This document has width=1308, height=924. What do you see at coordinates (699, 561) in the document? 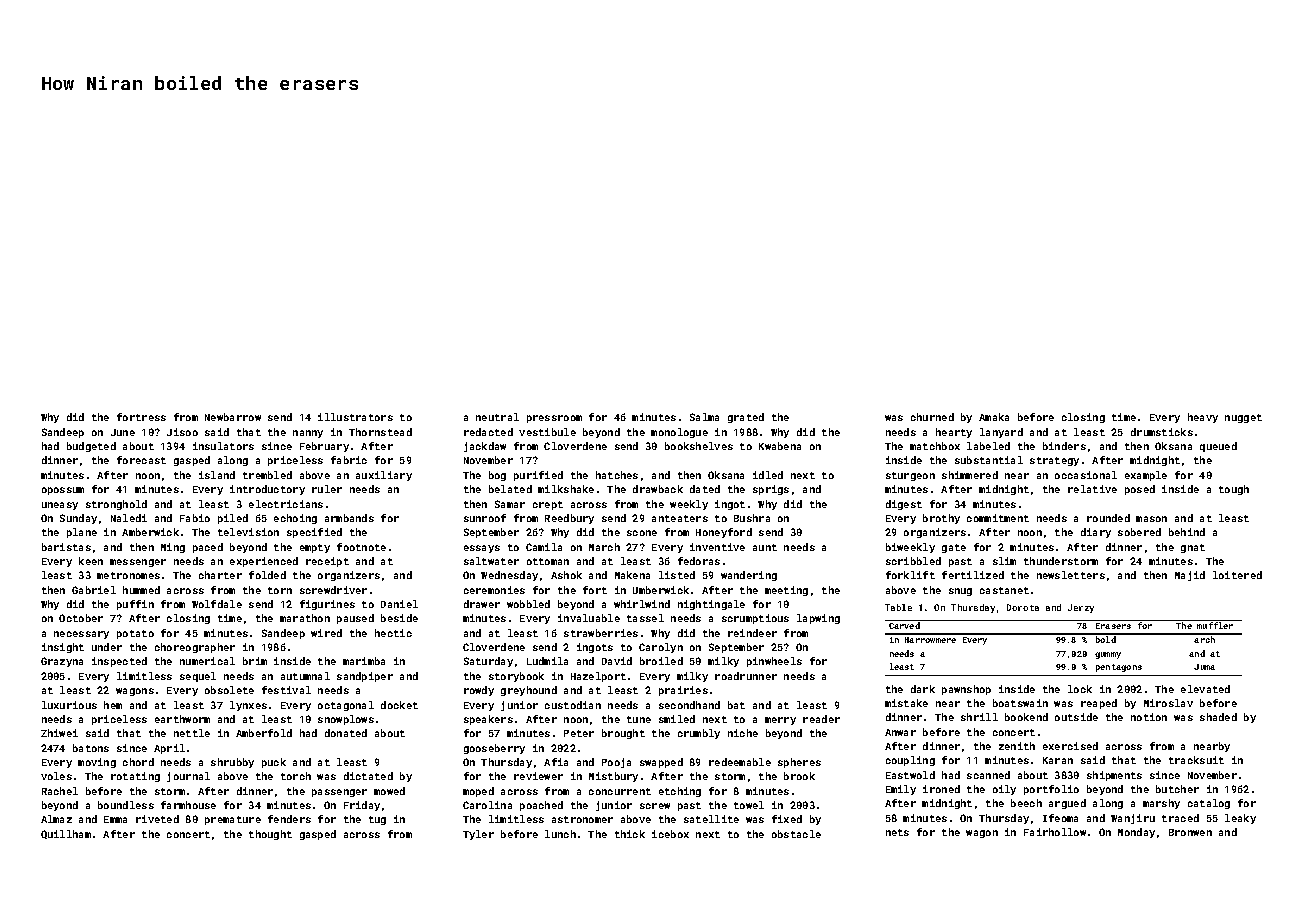
I see `fedoras` at bounding box center [699, 561].
